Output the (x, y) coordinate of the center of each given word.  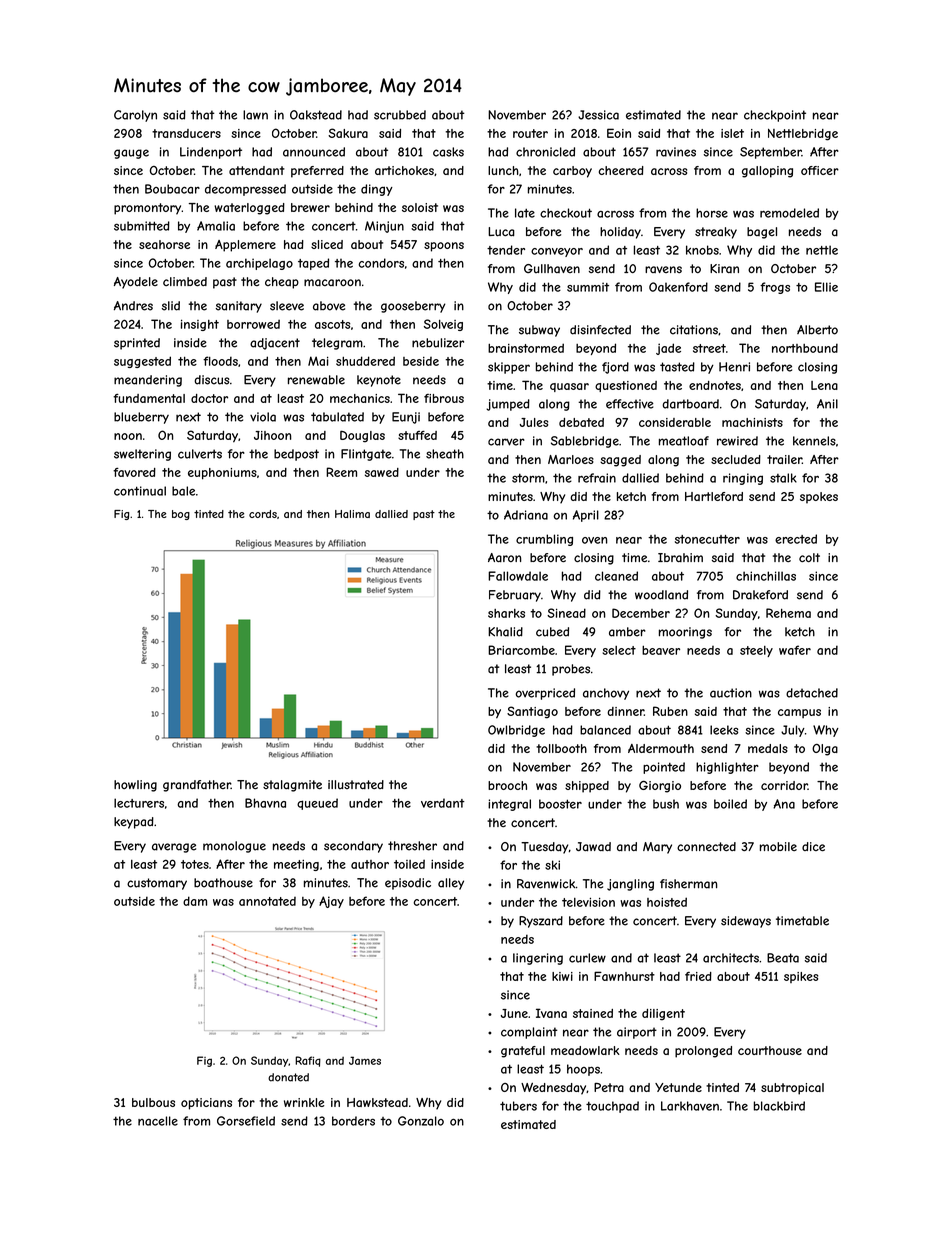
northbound (805, 348)
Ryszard (541, 922)
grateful (523, 1052)
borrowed (253, 324)
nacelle (158, 1121)
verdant (443, 803)
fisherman (688, 884)
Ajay (331, 902)
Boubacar (172, 189)
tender (506, 250)
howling (135, 786)
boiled (730, 804)
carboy (572, 172)
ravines (676, 152)
